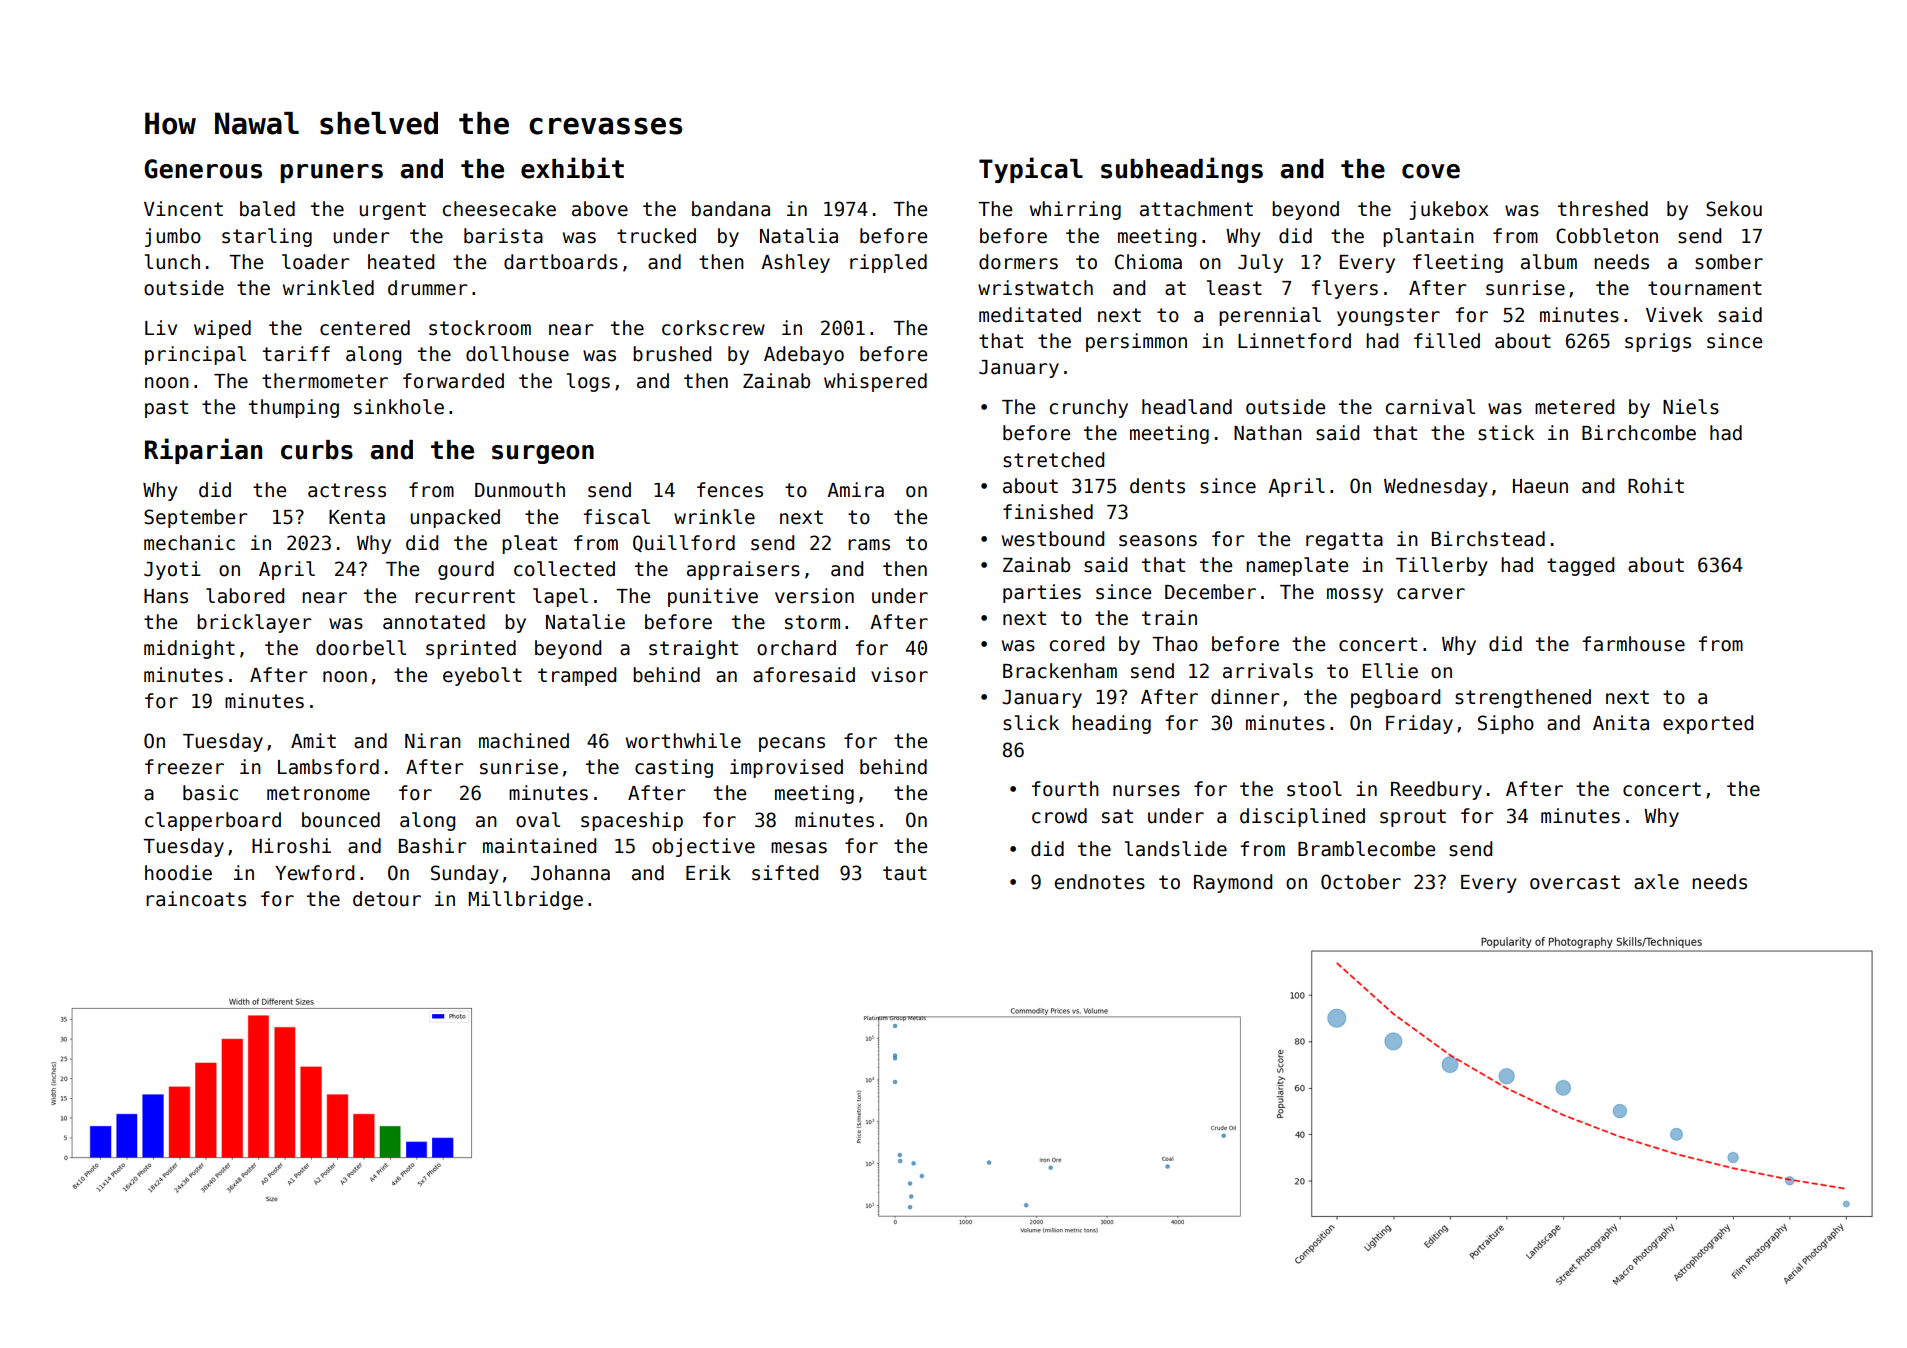 This screenshot has height=1348, width=1907. Describe the element at coordinates (1031, 170) in the screenshot. I see `Typical` at that location.
